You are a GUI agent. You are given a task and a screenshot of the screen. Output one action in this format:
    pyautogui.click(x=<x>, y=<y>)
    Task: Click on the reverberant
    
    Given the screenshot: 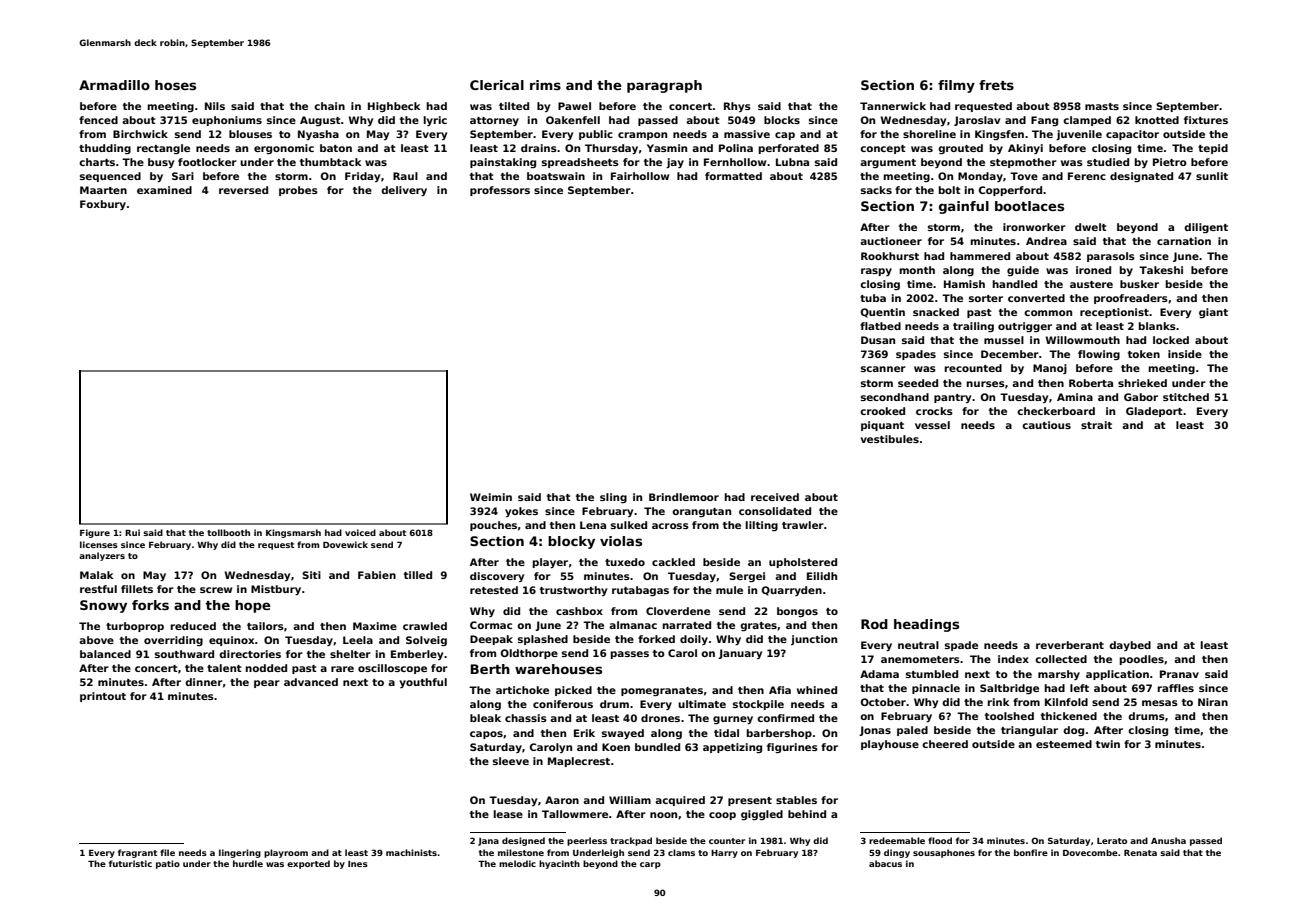 What is the action you would take?
    pyautogui.click(x=1070, y=645)
